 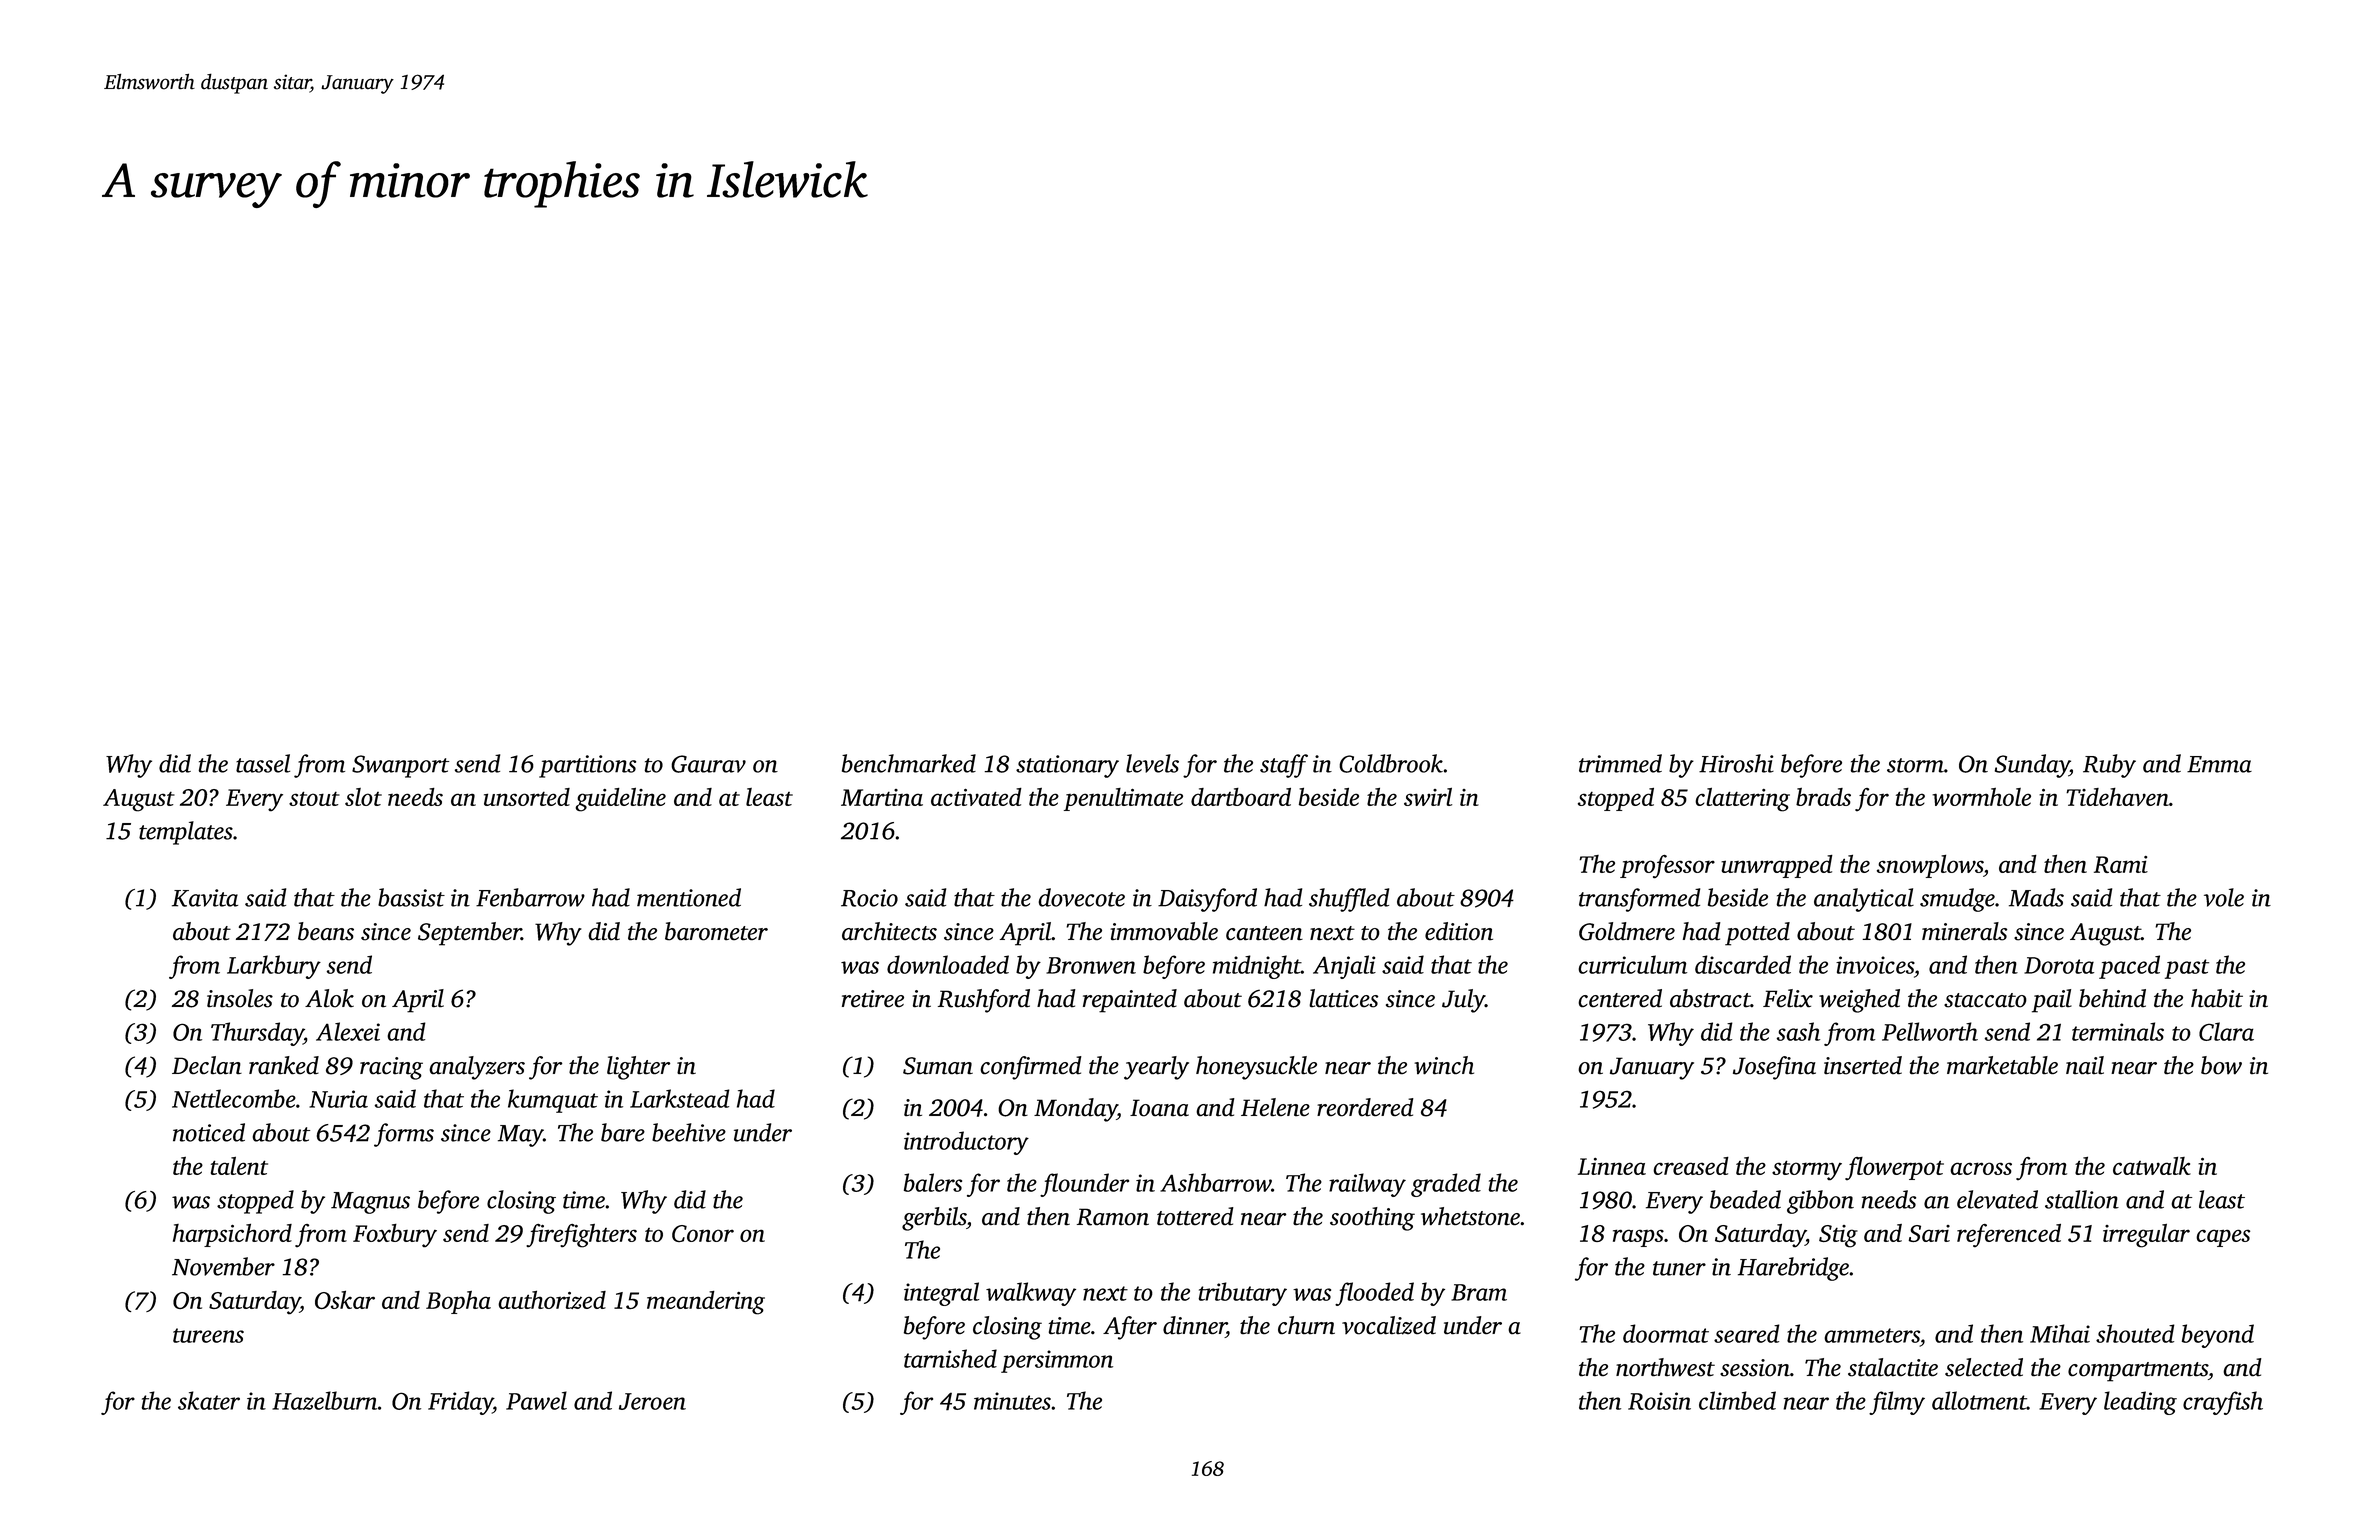 What do you see at coordinates (1391, 763) in the screenshot?
I see `Coldbrook` at bounding box center [1391, 763].
